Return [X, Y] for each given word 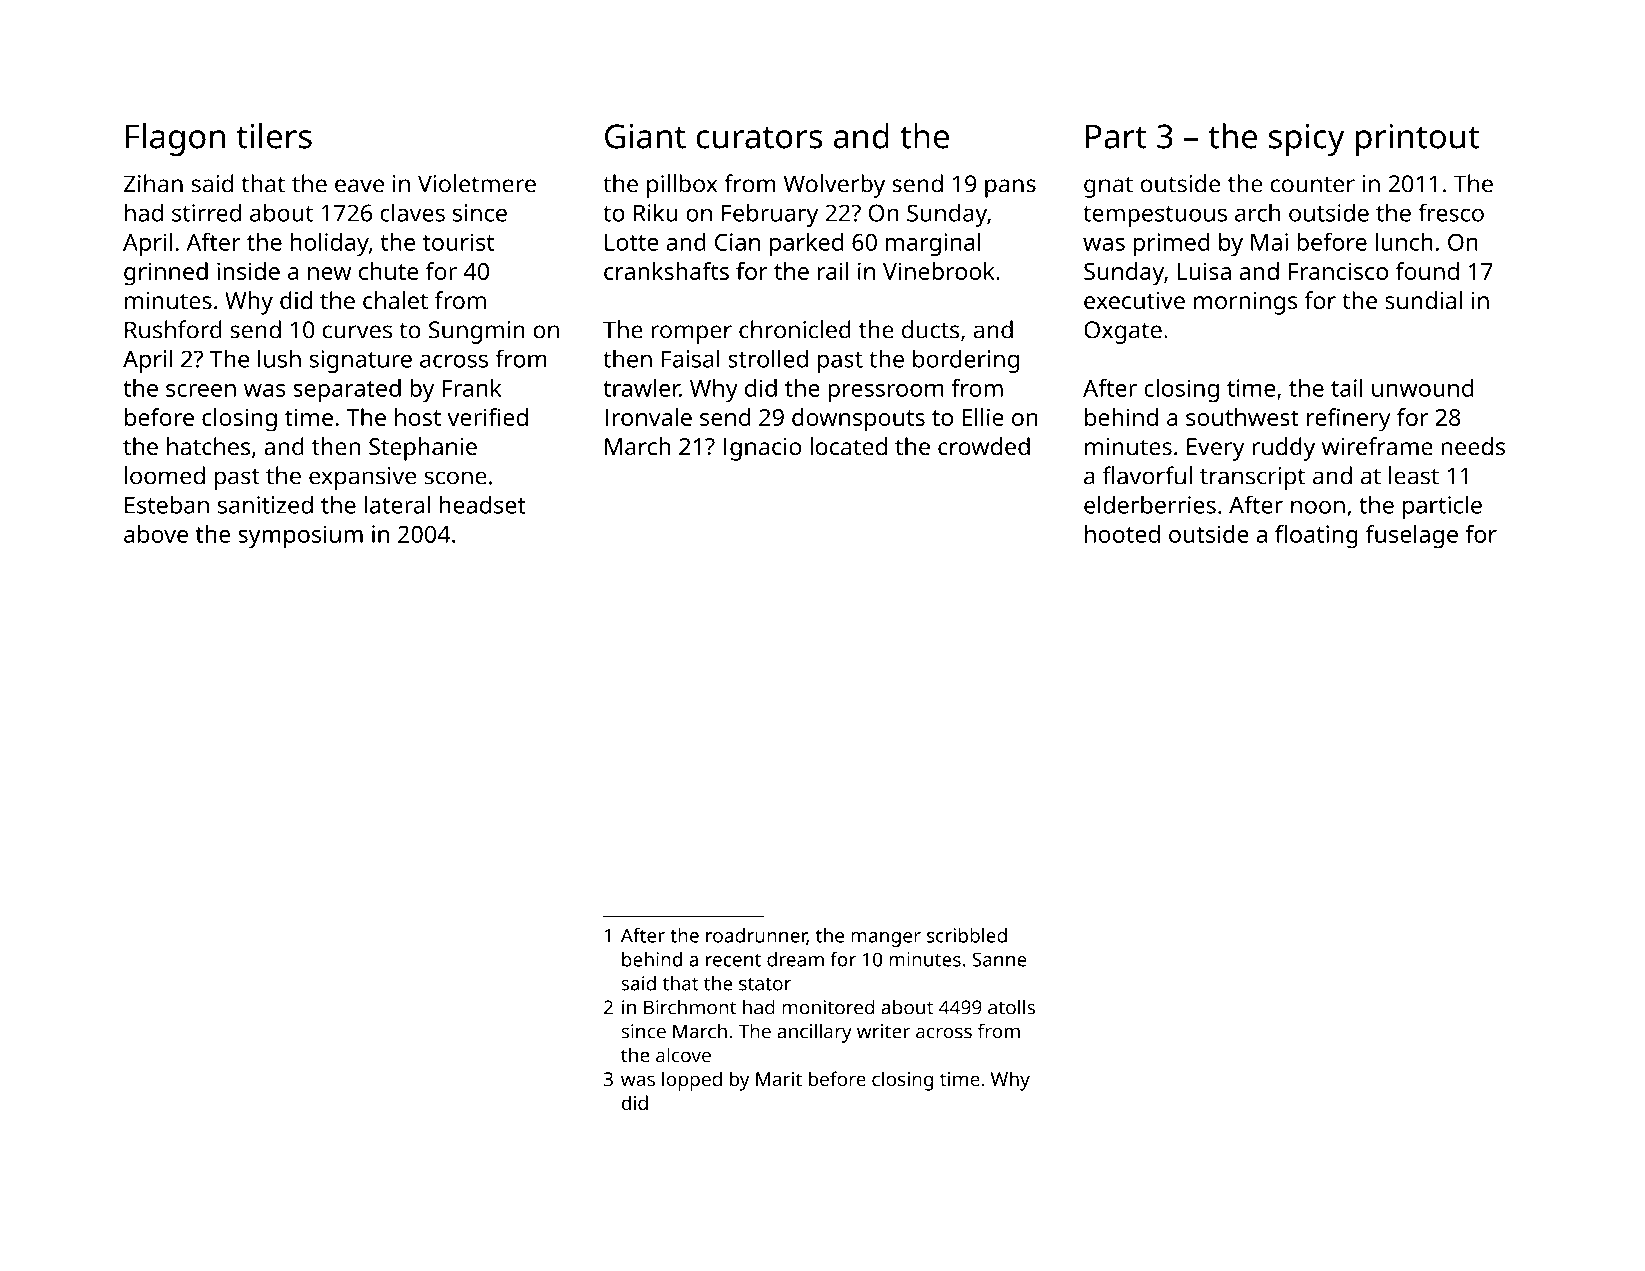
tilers [274, 136]
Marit [779, 1079]
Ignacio [762, 449]
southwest [1242, 417]
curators [759, 137]
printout [1417, 140]
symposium [300, 537]
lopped [692, 1081]
